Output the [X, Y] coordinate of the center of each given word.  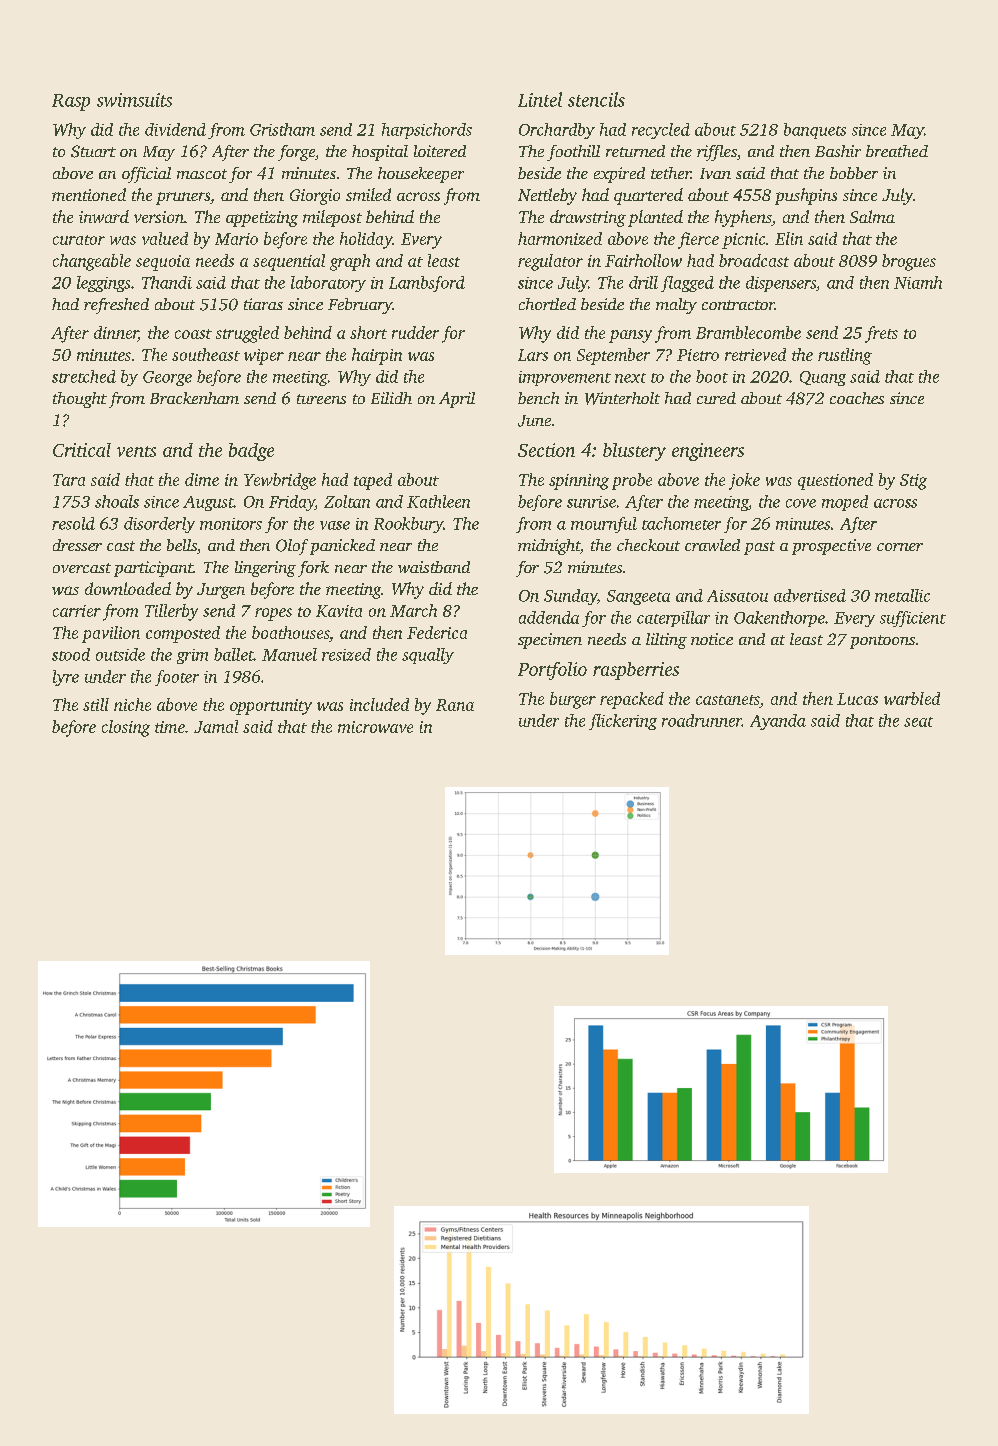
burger [573, 700]
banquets [815, 131]
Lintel [540, 99]
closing [126, 728]
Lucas [857, 699]
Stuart [93, 151]
